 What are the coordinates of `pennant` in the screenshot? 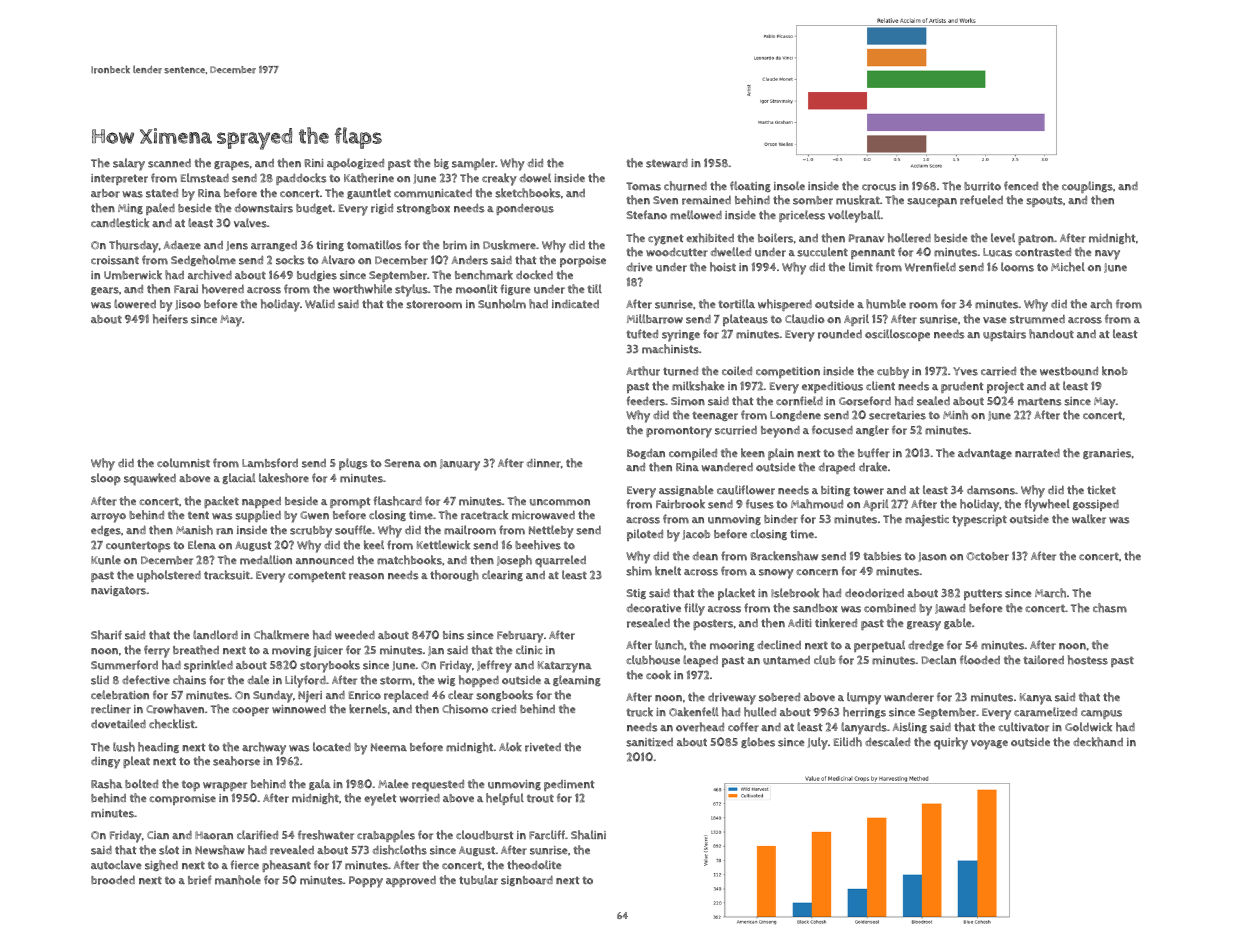 It's located at (873, 254).
